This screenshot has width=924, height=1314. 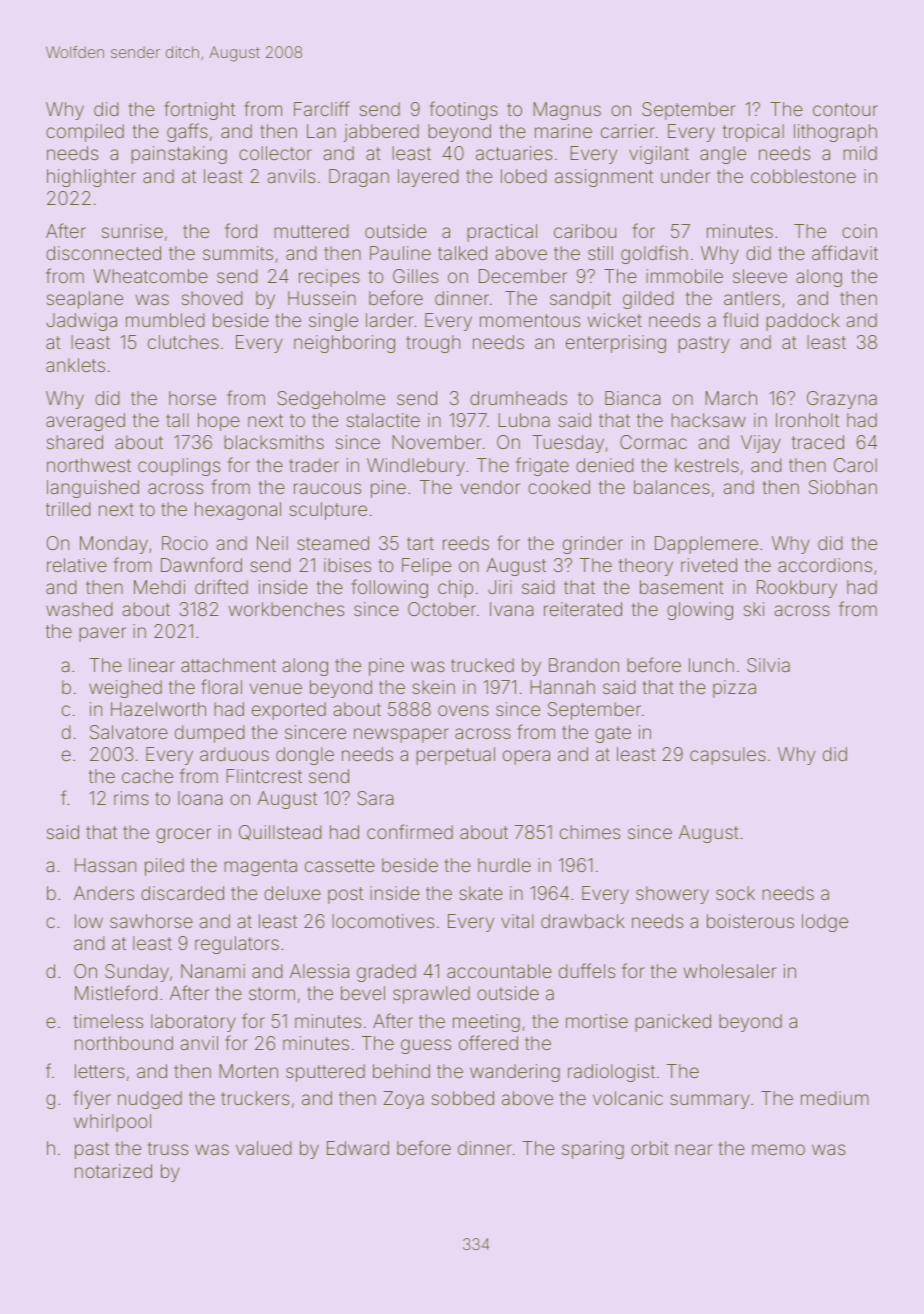 I want to click on Magnus, so click(x=567, y=111).
